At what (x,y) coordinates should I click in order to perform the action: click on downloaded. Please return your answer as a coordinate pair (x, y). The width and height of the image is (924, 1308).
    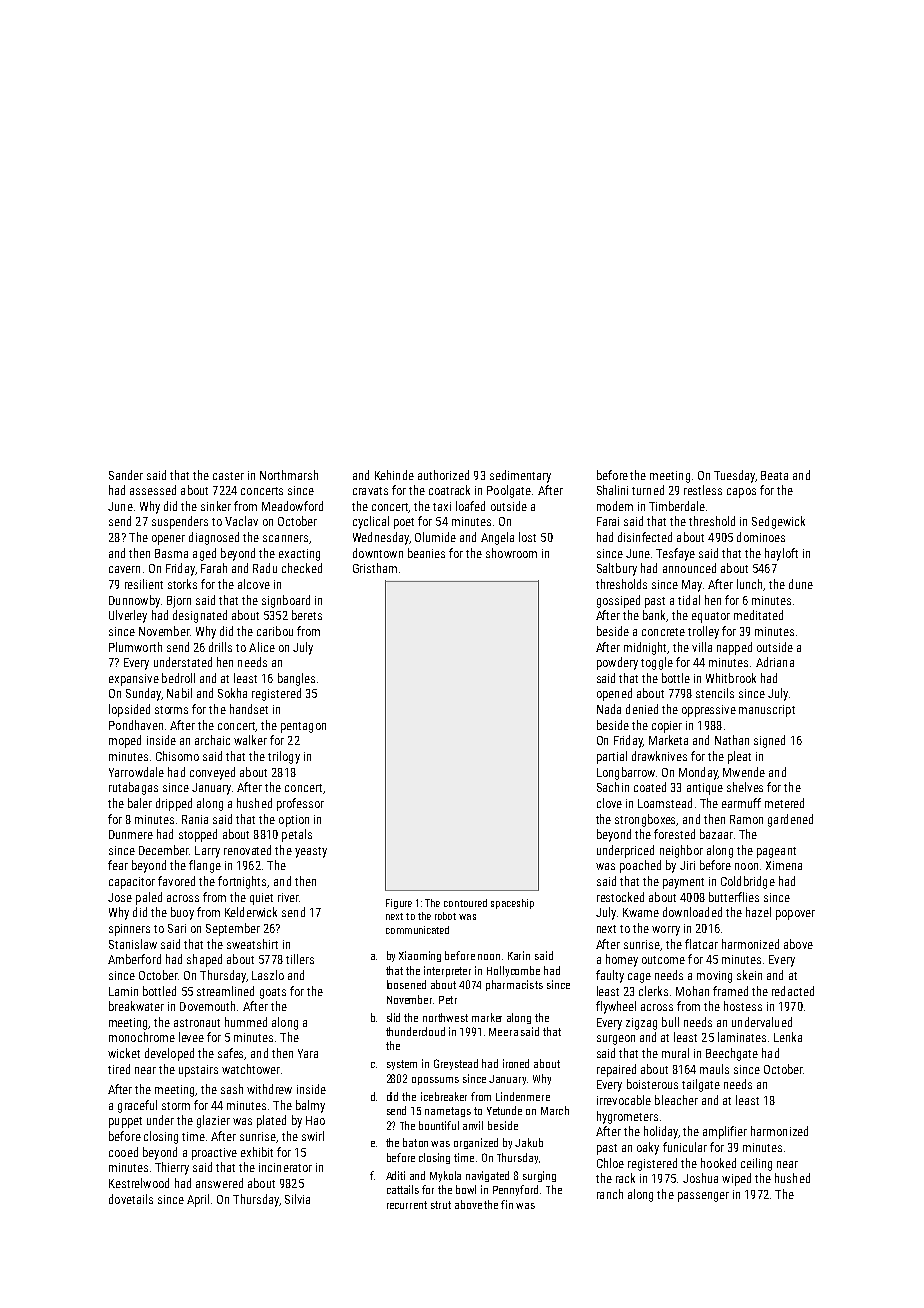
    Looking at the image, I should click on (692, 912).
